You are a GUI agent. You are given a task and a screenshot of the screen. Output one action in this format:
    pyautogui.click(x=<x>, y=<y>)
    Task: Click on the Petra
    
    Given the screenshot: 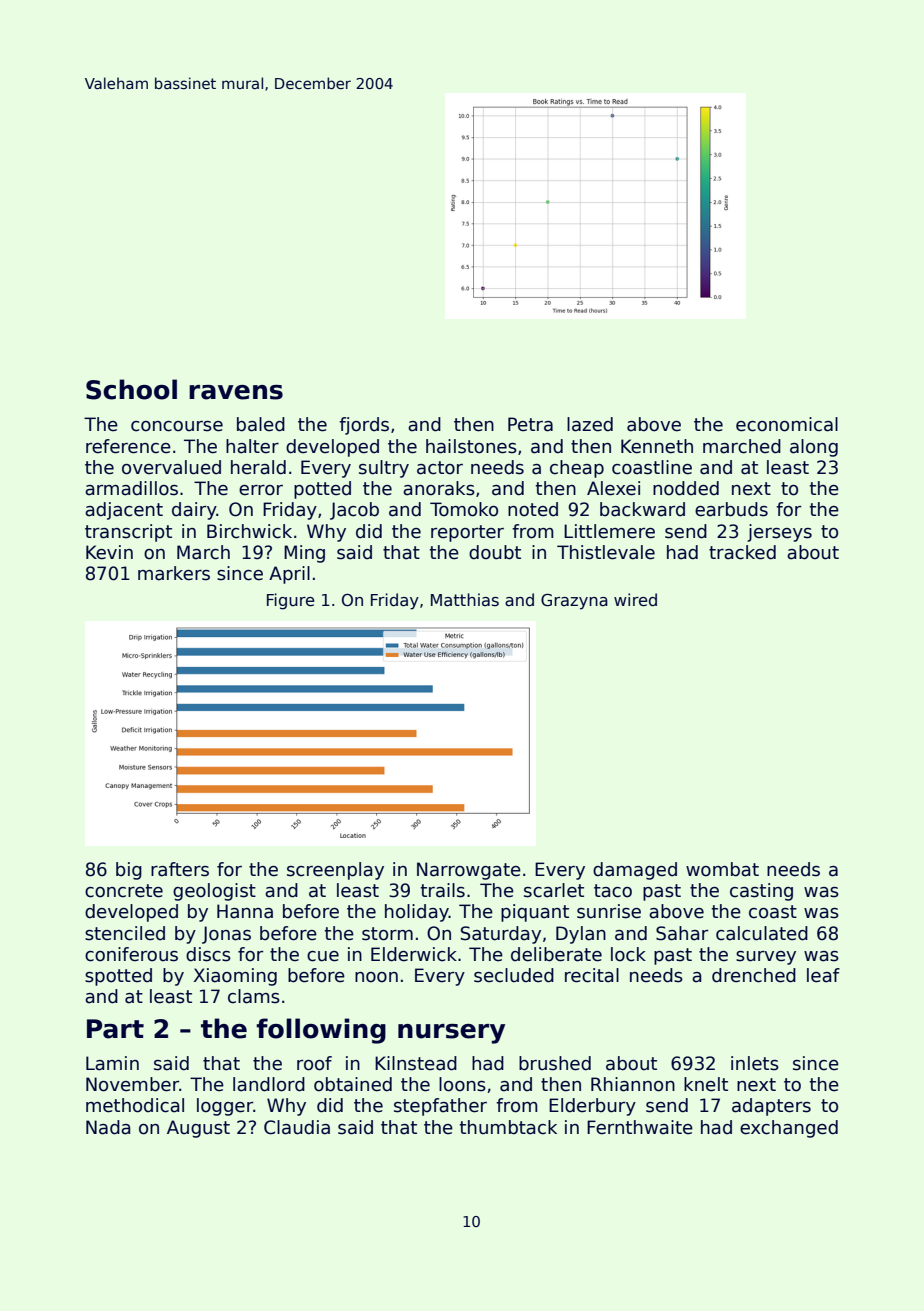 What is the action you would take?
    pyautogui.click(x=530, y=424)
